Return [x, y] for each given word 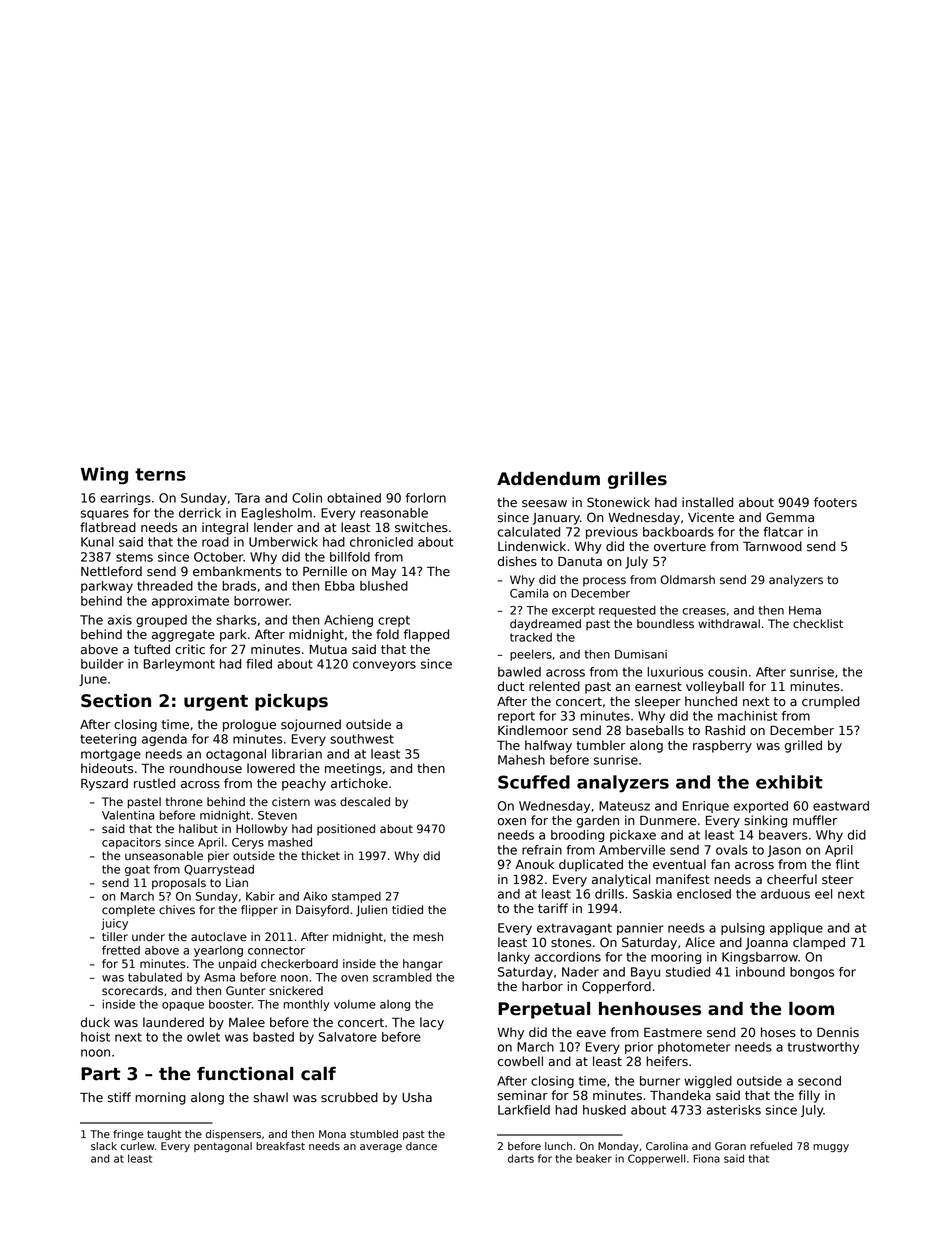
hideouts [107, 768]
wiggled [708, 1082]
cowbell [520, 1061]
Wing [104, 476]
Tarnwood [772, 546]
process [604, 581]
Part [100, 1074]
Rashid [725, 730]
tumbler [601, 745]
